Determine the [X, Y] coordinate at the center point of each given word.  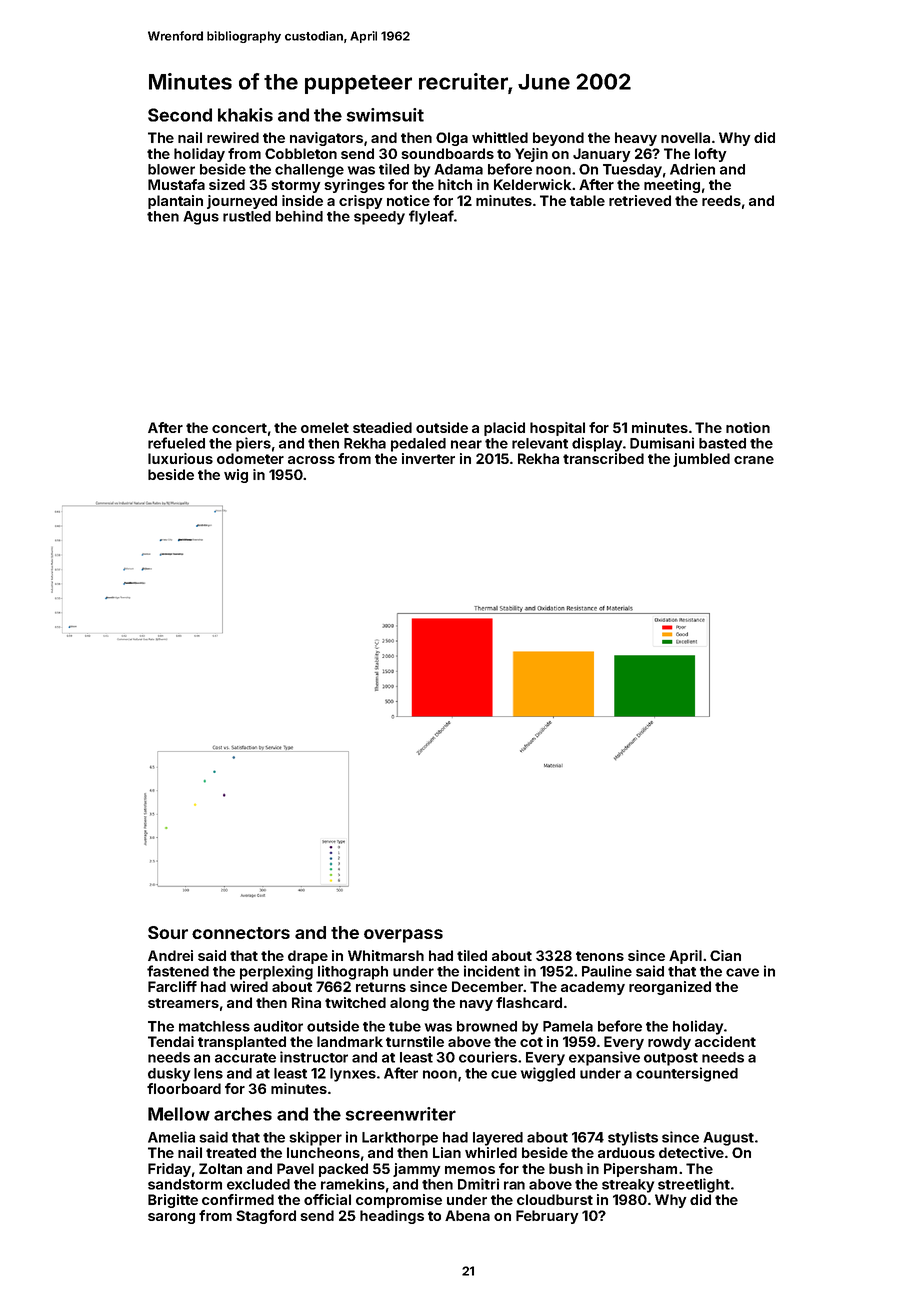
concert [239, 428]
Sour [168, 932]
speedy [379, 218]
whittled [500, 137]
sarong [171, 1218]
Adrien [692, 169]
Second [180, 115]
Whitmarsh [386, 955]
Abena [467, 1215]
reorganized [670, 988]
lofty [710, 155]
